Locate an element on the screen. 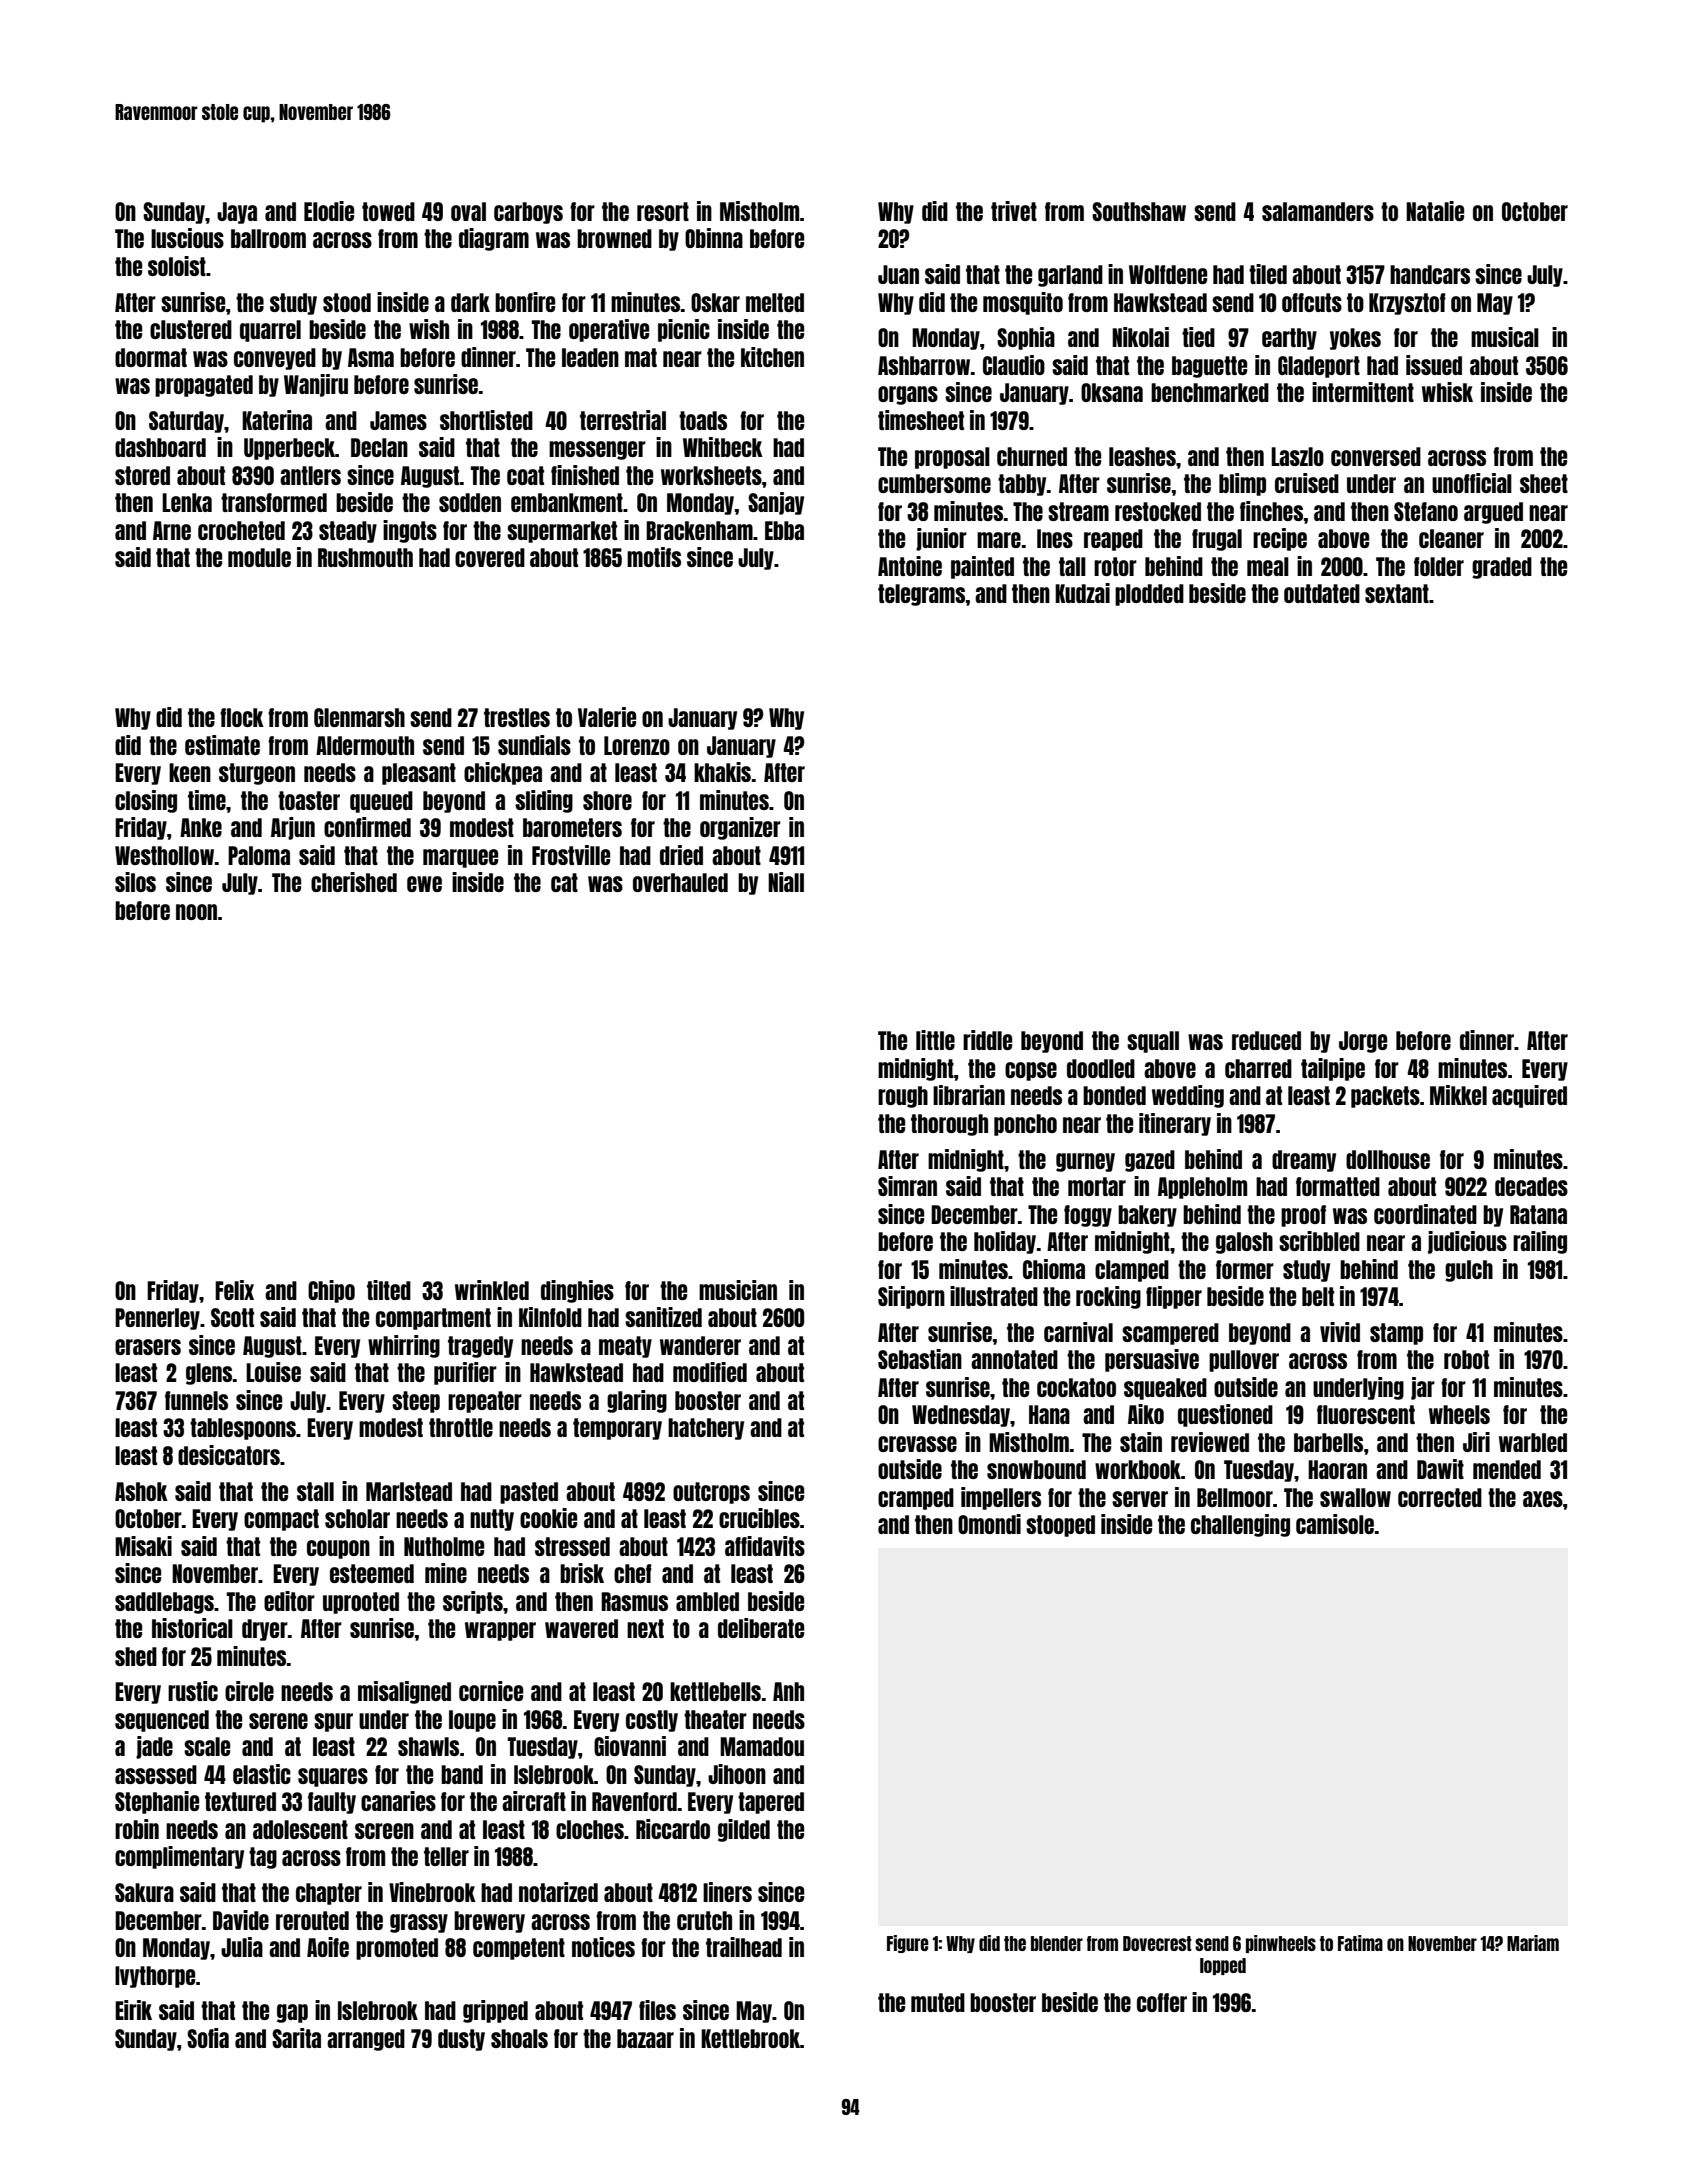 The image size is (1683, 2178). tilted is located at coordinates (389, 1290).
